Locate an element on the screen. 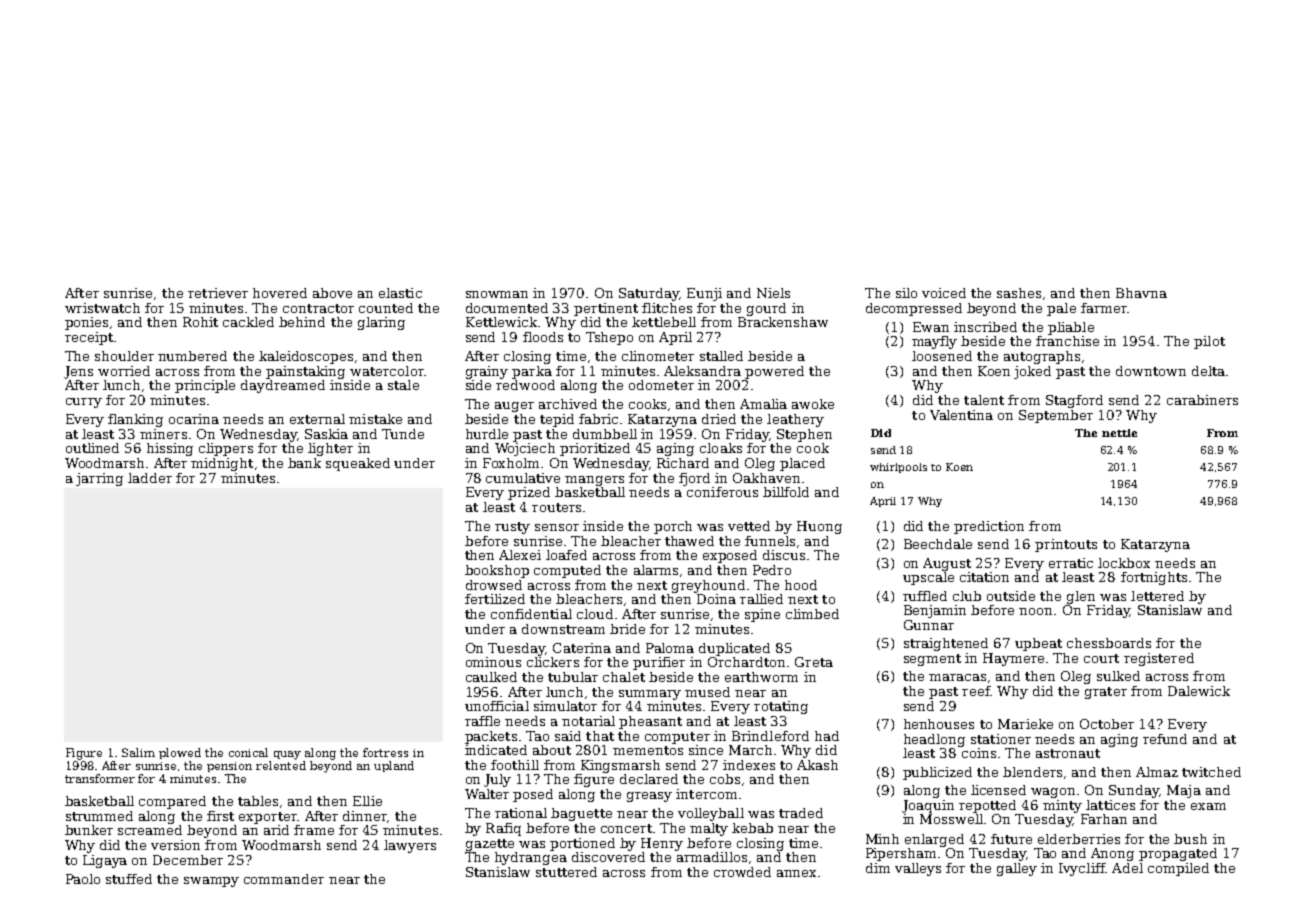 The height and width of the screenshot is (924, 1308). fortnights is located at coordinates (1154, 578).
